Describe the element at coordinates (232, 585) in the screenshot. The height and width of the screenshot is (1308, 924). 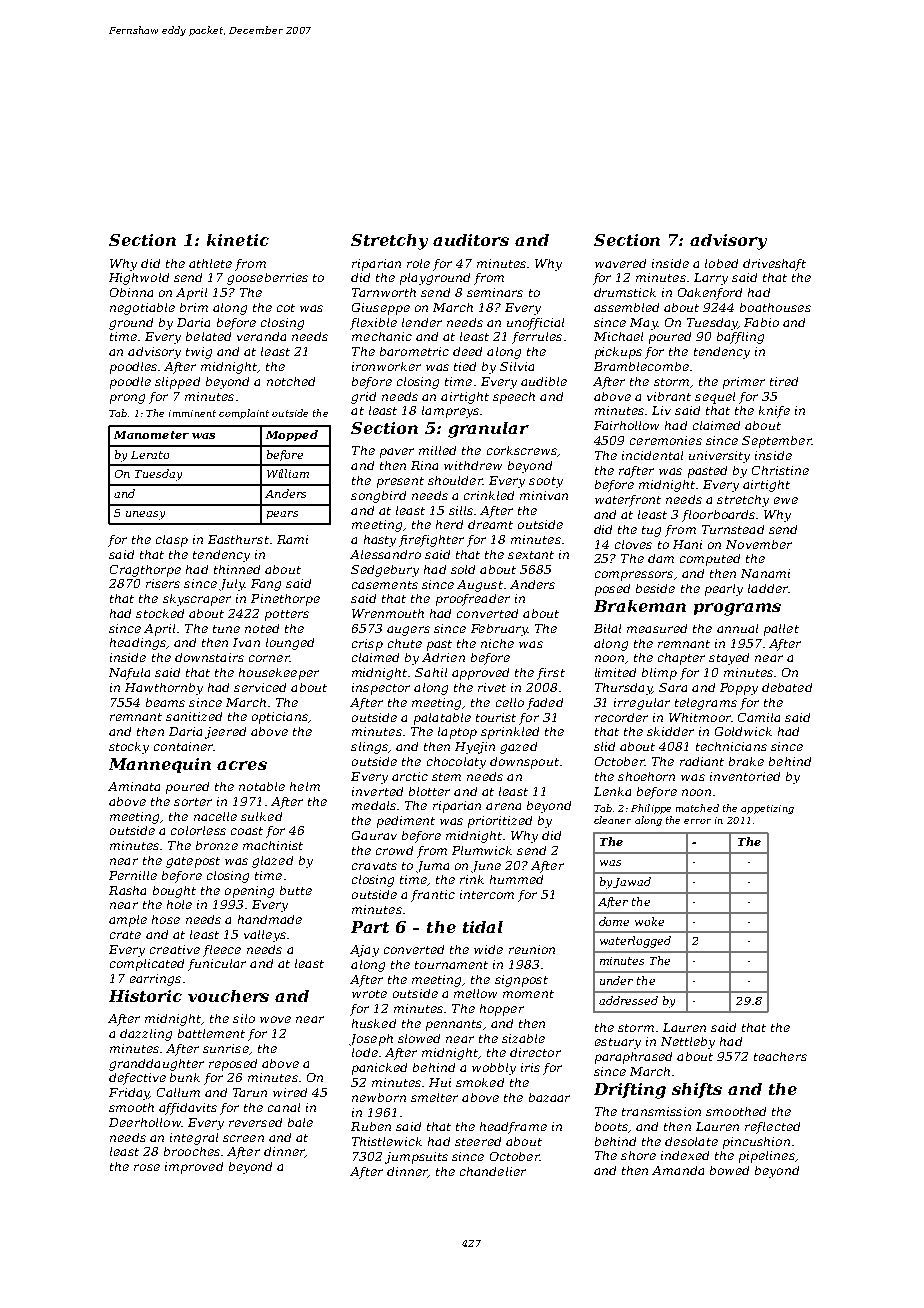
I see `July` at that location.
